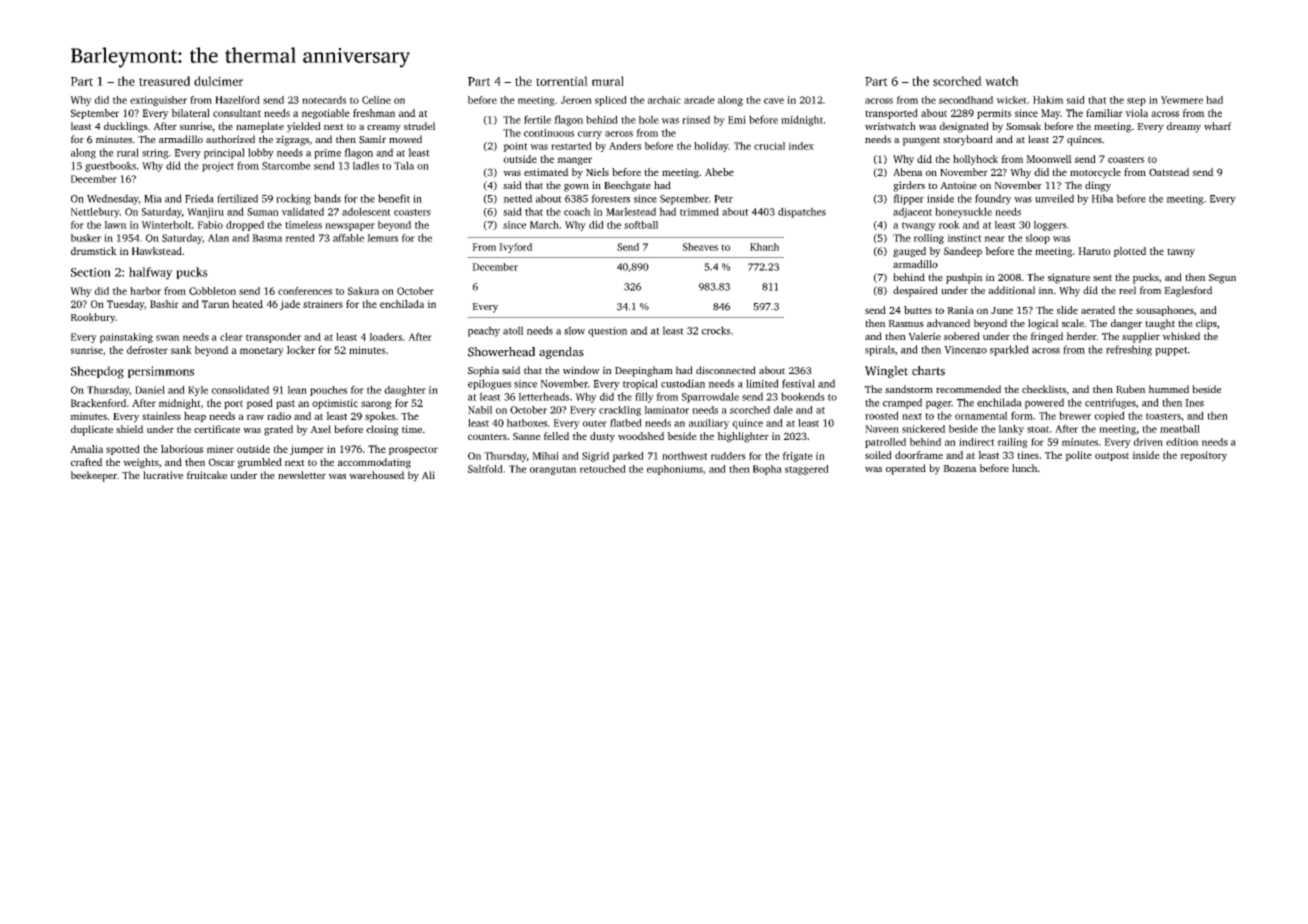 The width and height of the document is (1308, 924). Describe the element at coordinates (1181, 252) in the document. I see `tawny` at that location.
